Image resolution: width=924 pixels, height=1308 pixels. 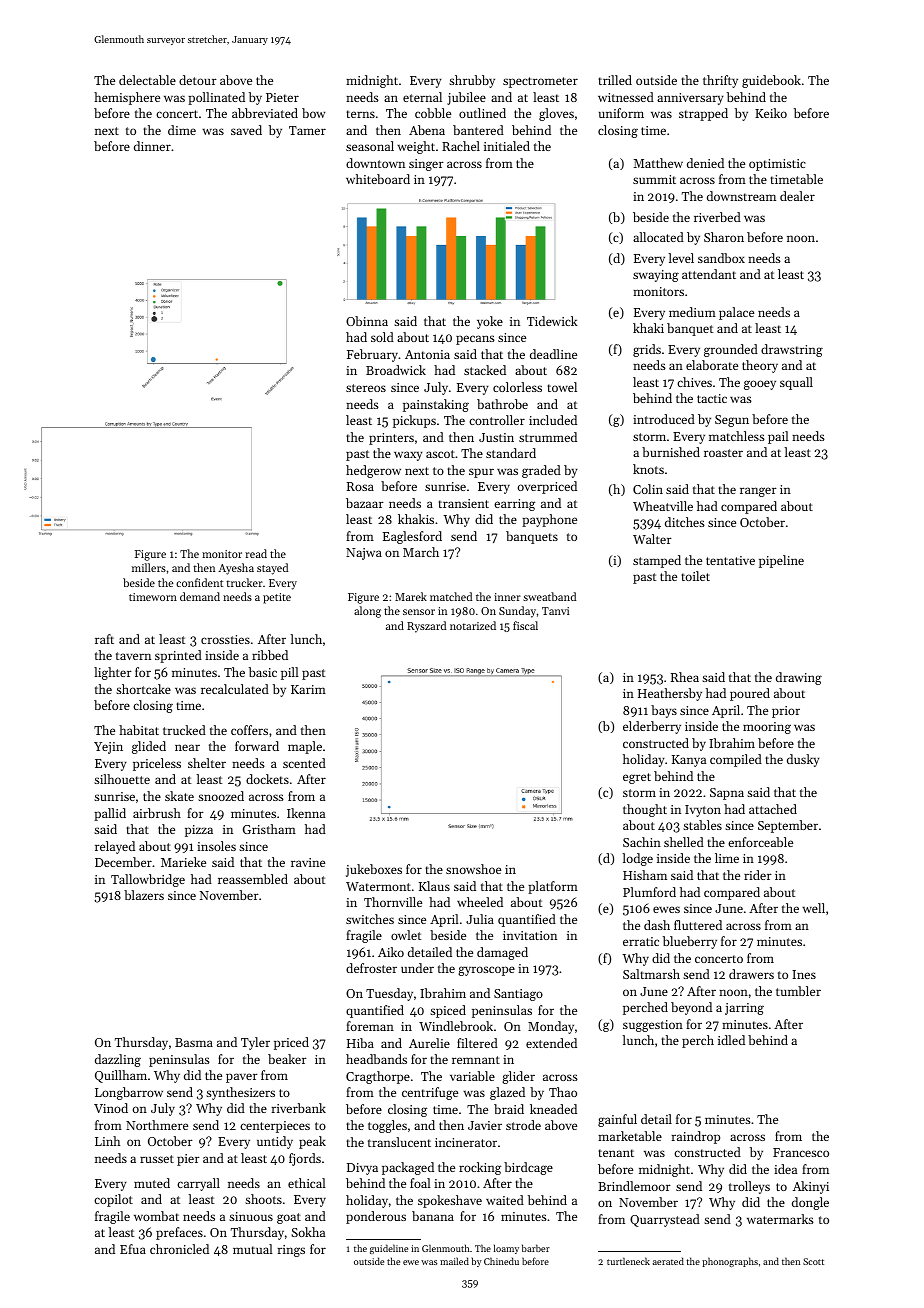 What do you see at coordinates (147, 80) in the document?
I see `delectable` at bounding box center [147, 80].
